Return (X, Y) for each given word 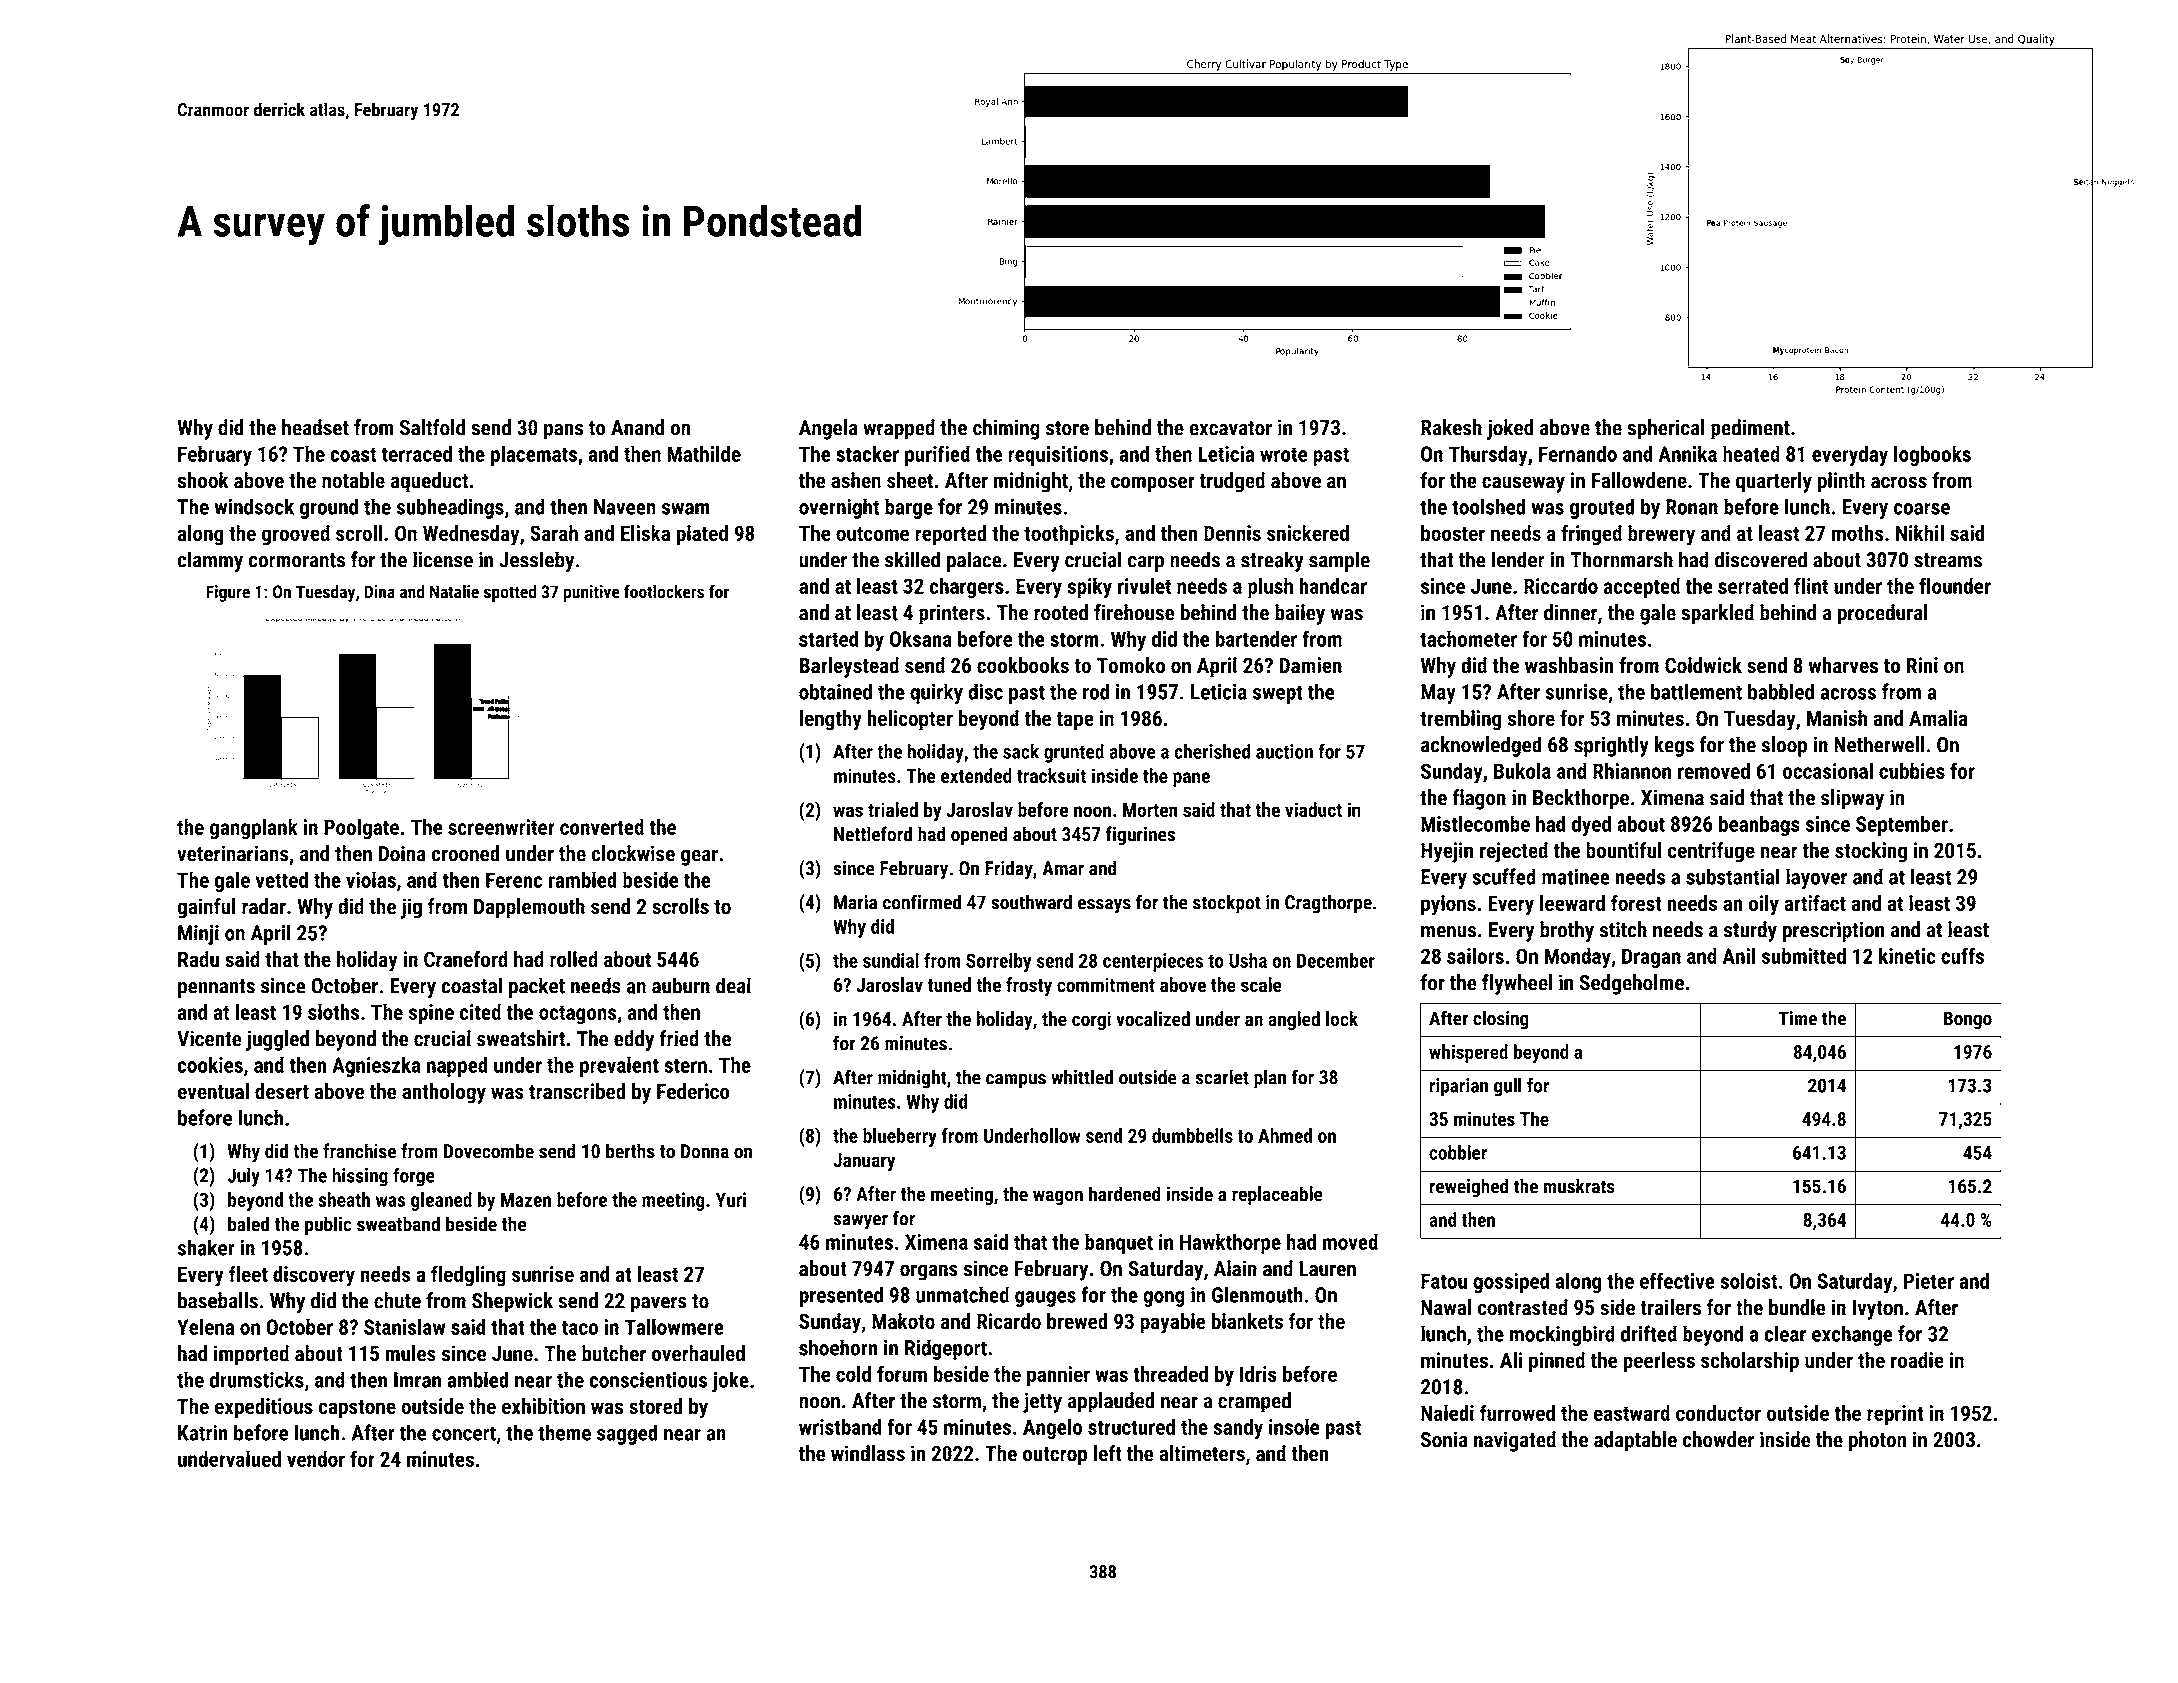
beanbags (1759, 825)
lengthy (830, 720)
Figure (228, 593)
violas (371, 879)
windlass (868, 1453)
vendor (316, 1458)
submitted (1804, 955)
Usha (1248, 960)
